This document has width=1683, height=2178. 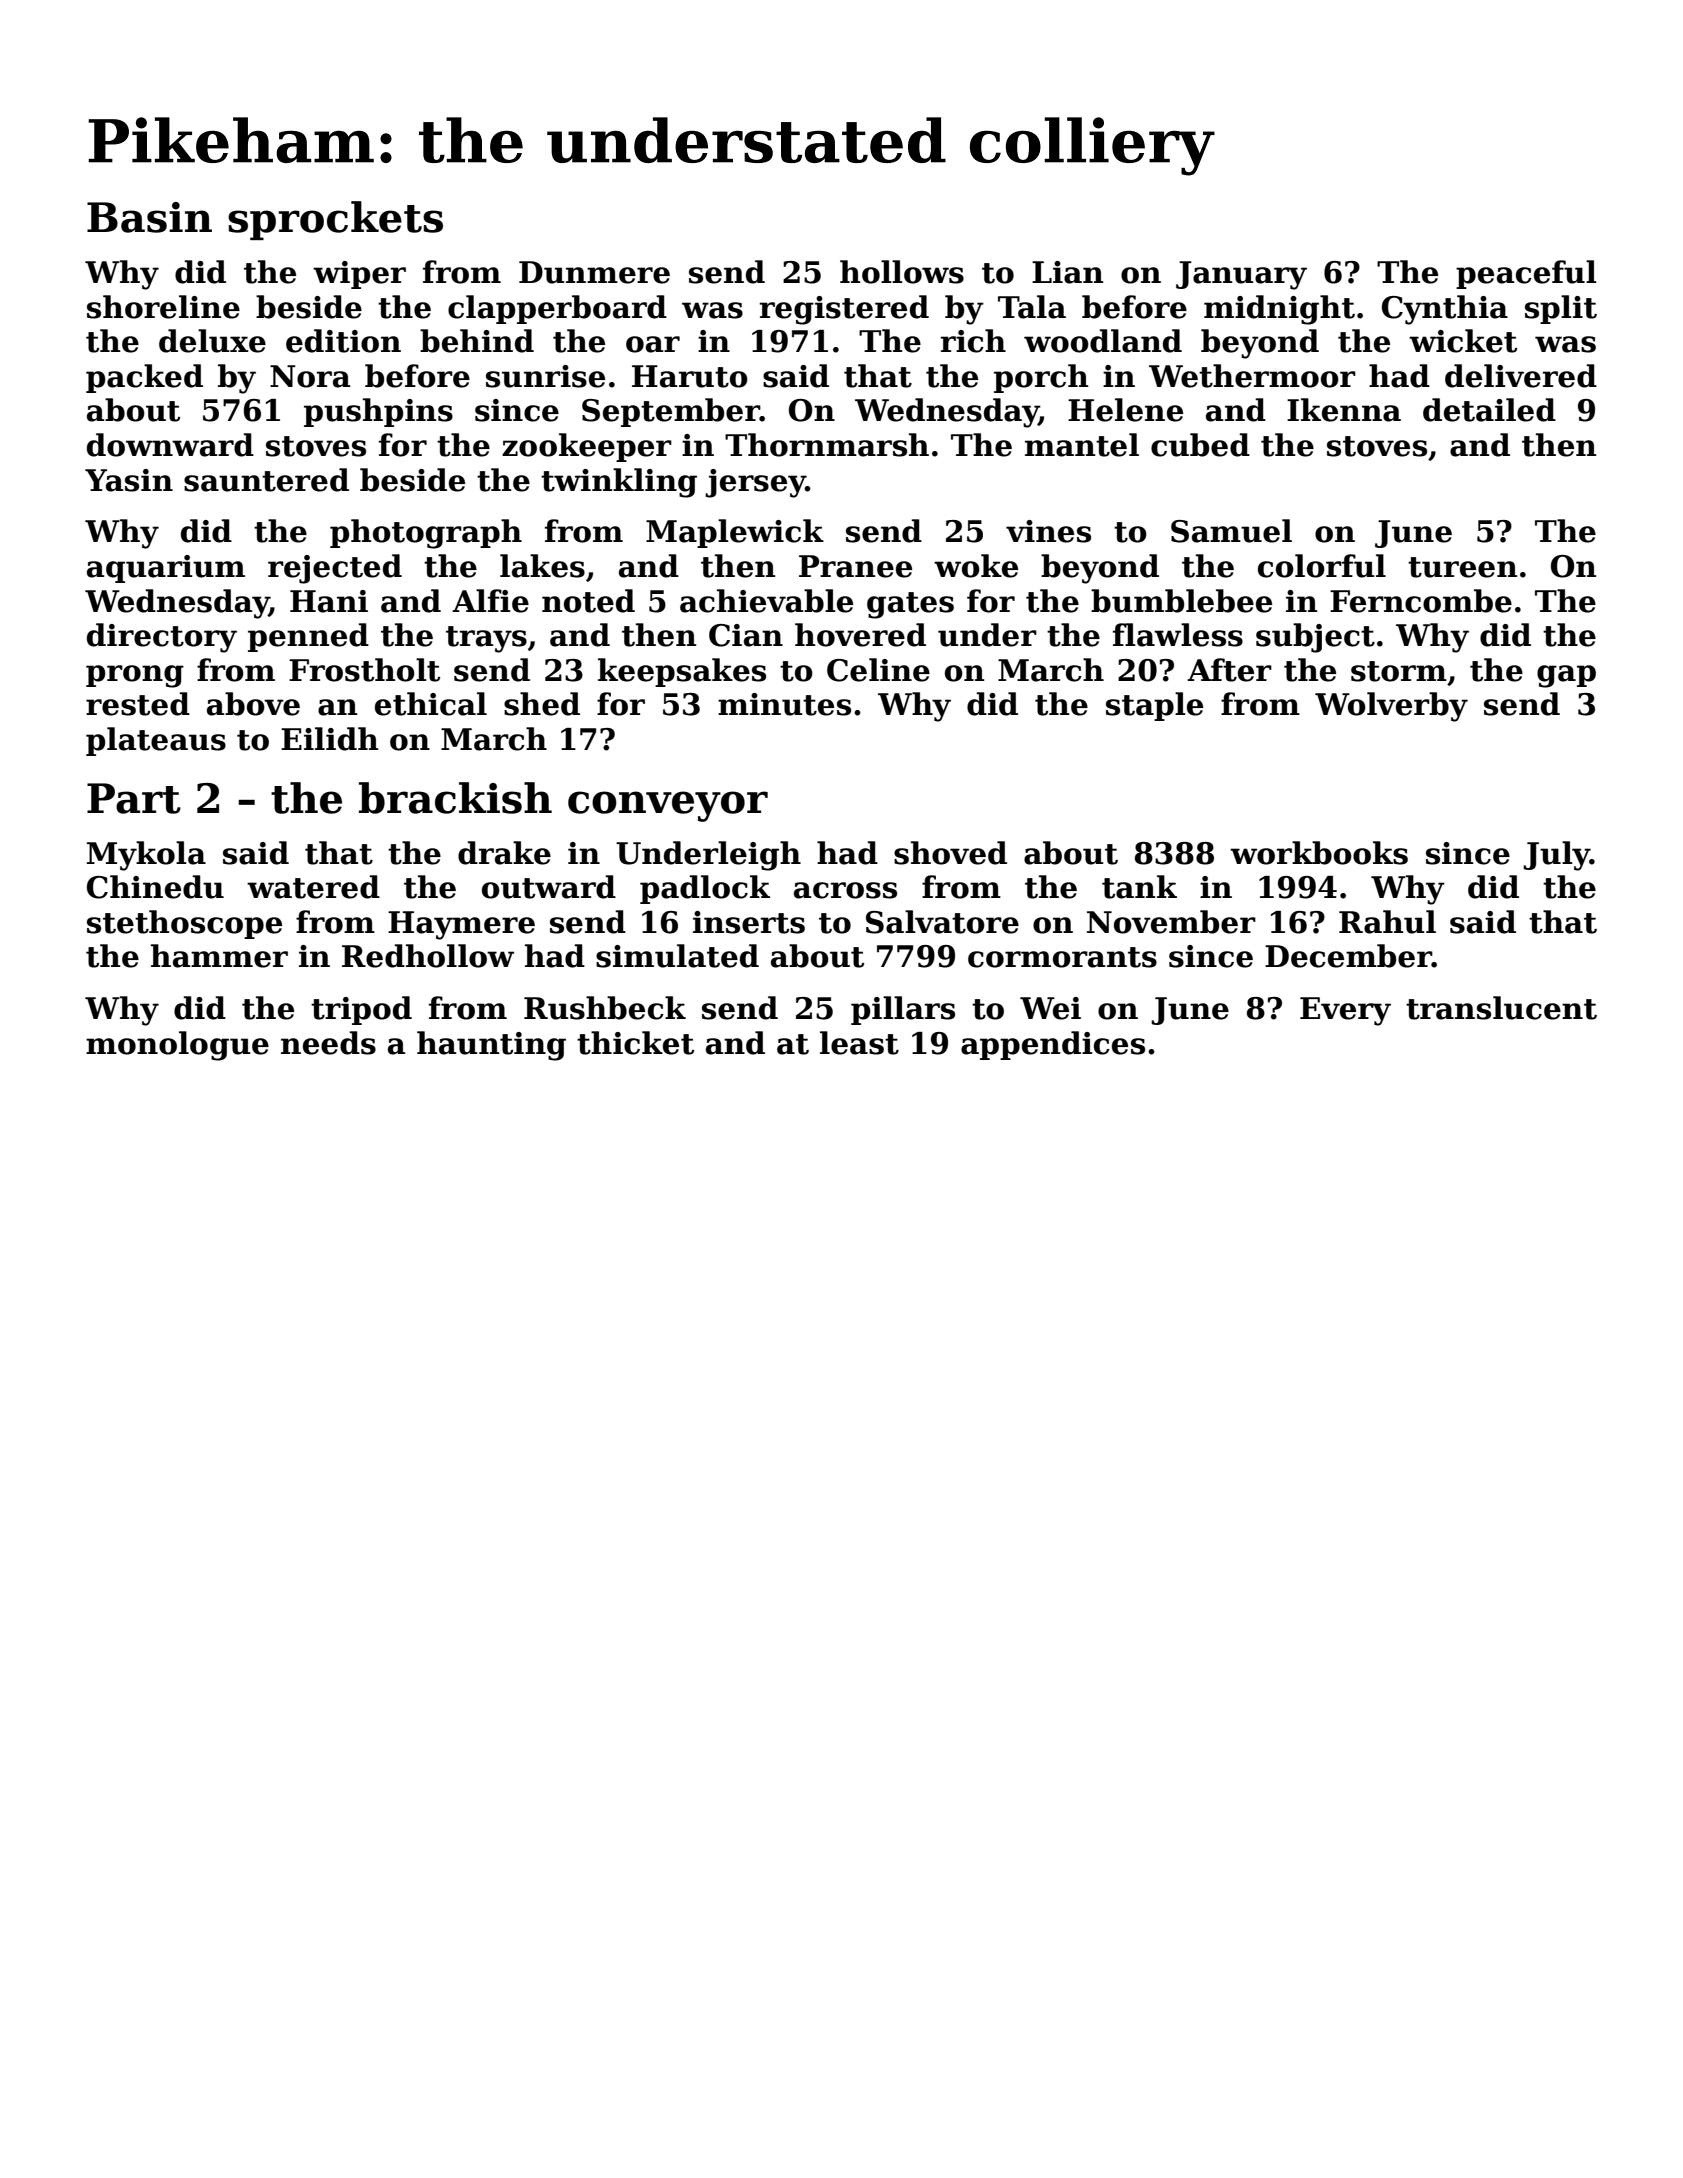 What do you see at coordinates (308, 637) in the document?
I see `penned` at bounding box center [308, 637].
